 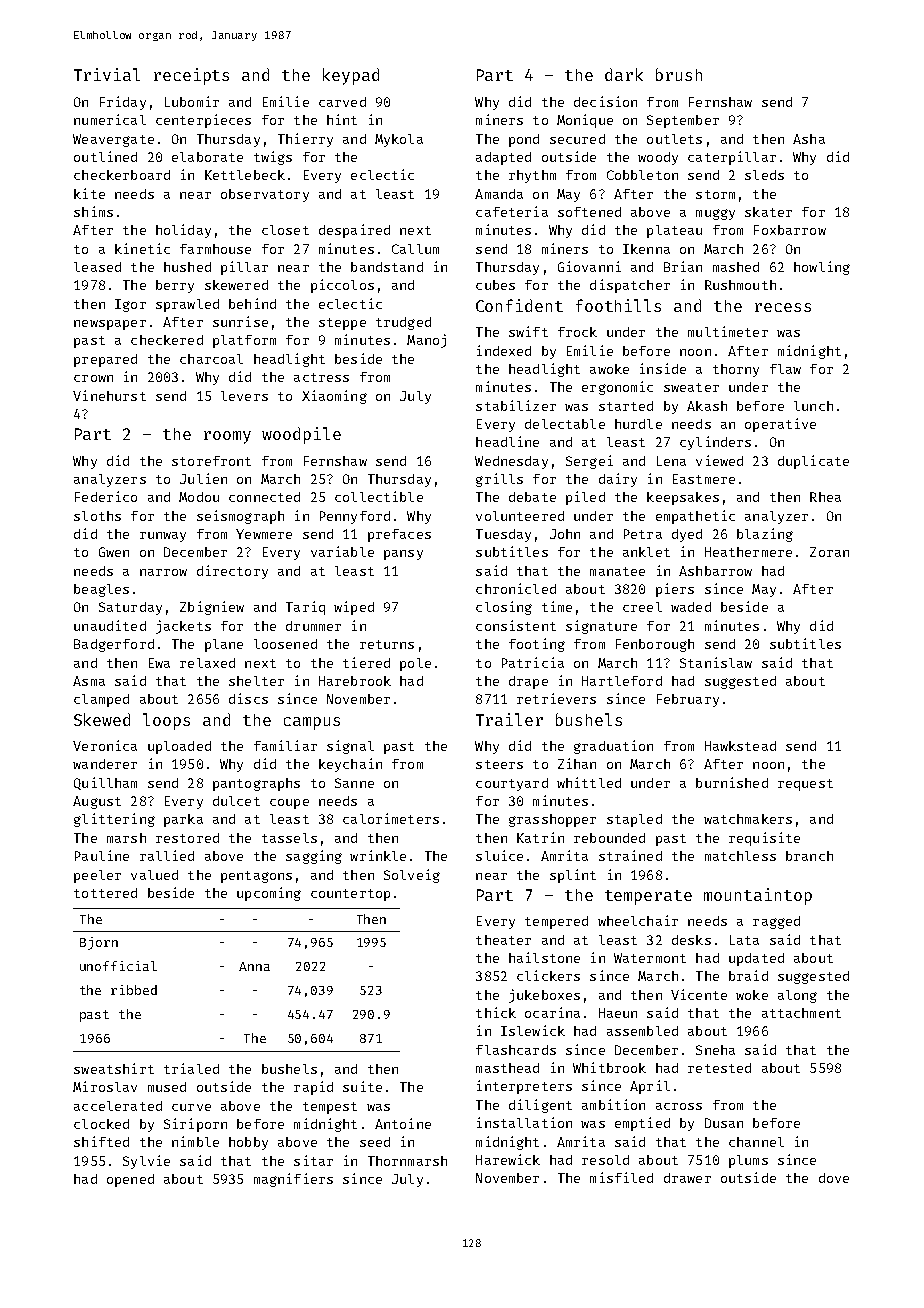 What do you see at coordinates (244, 396) in the screenshot?
I see `levers` at bounding box center [244, 396].
